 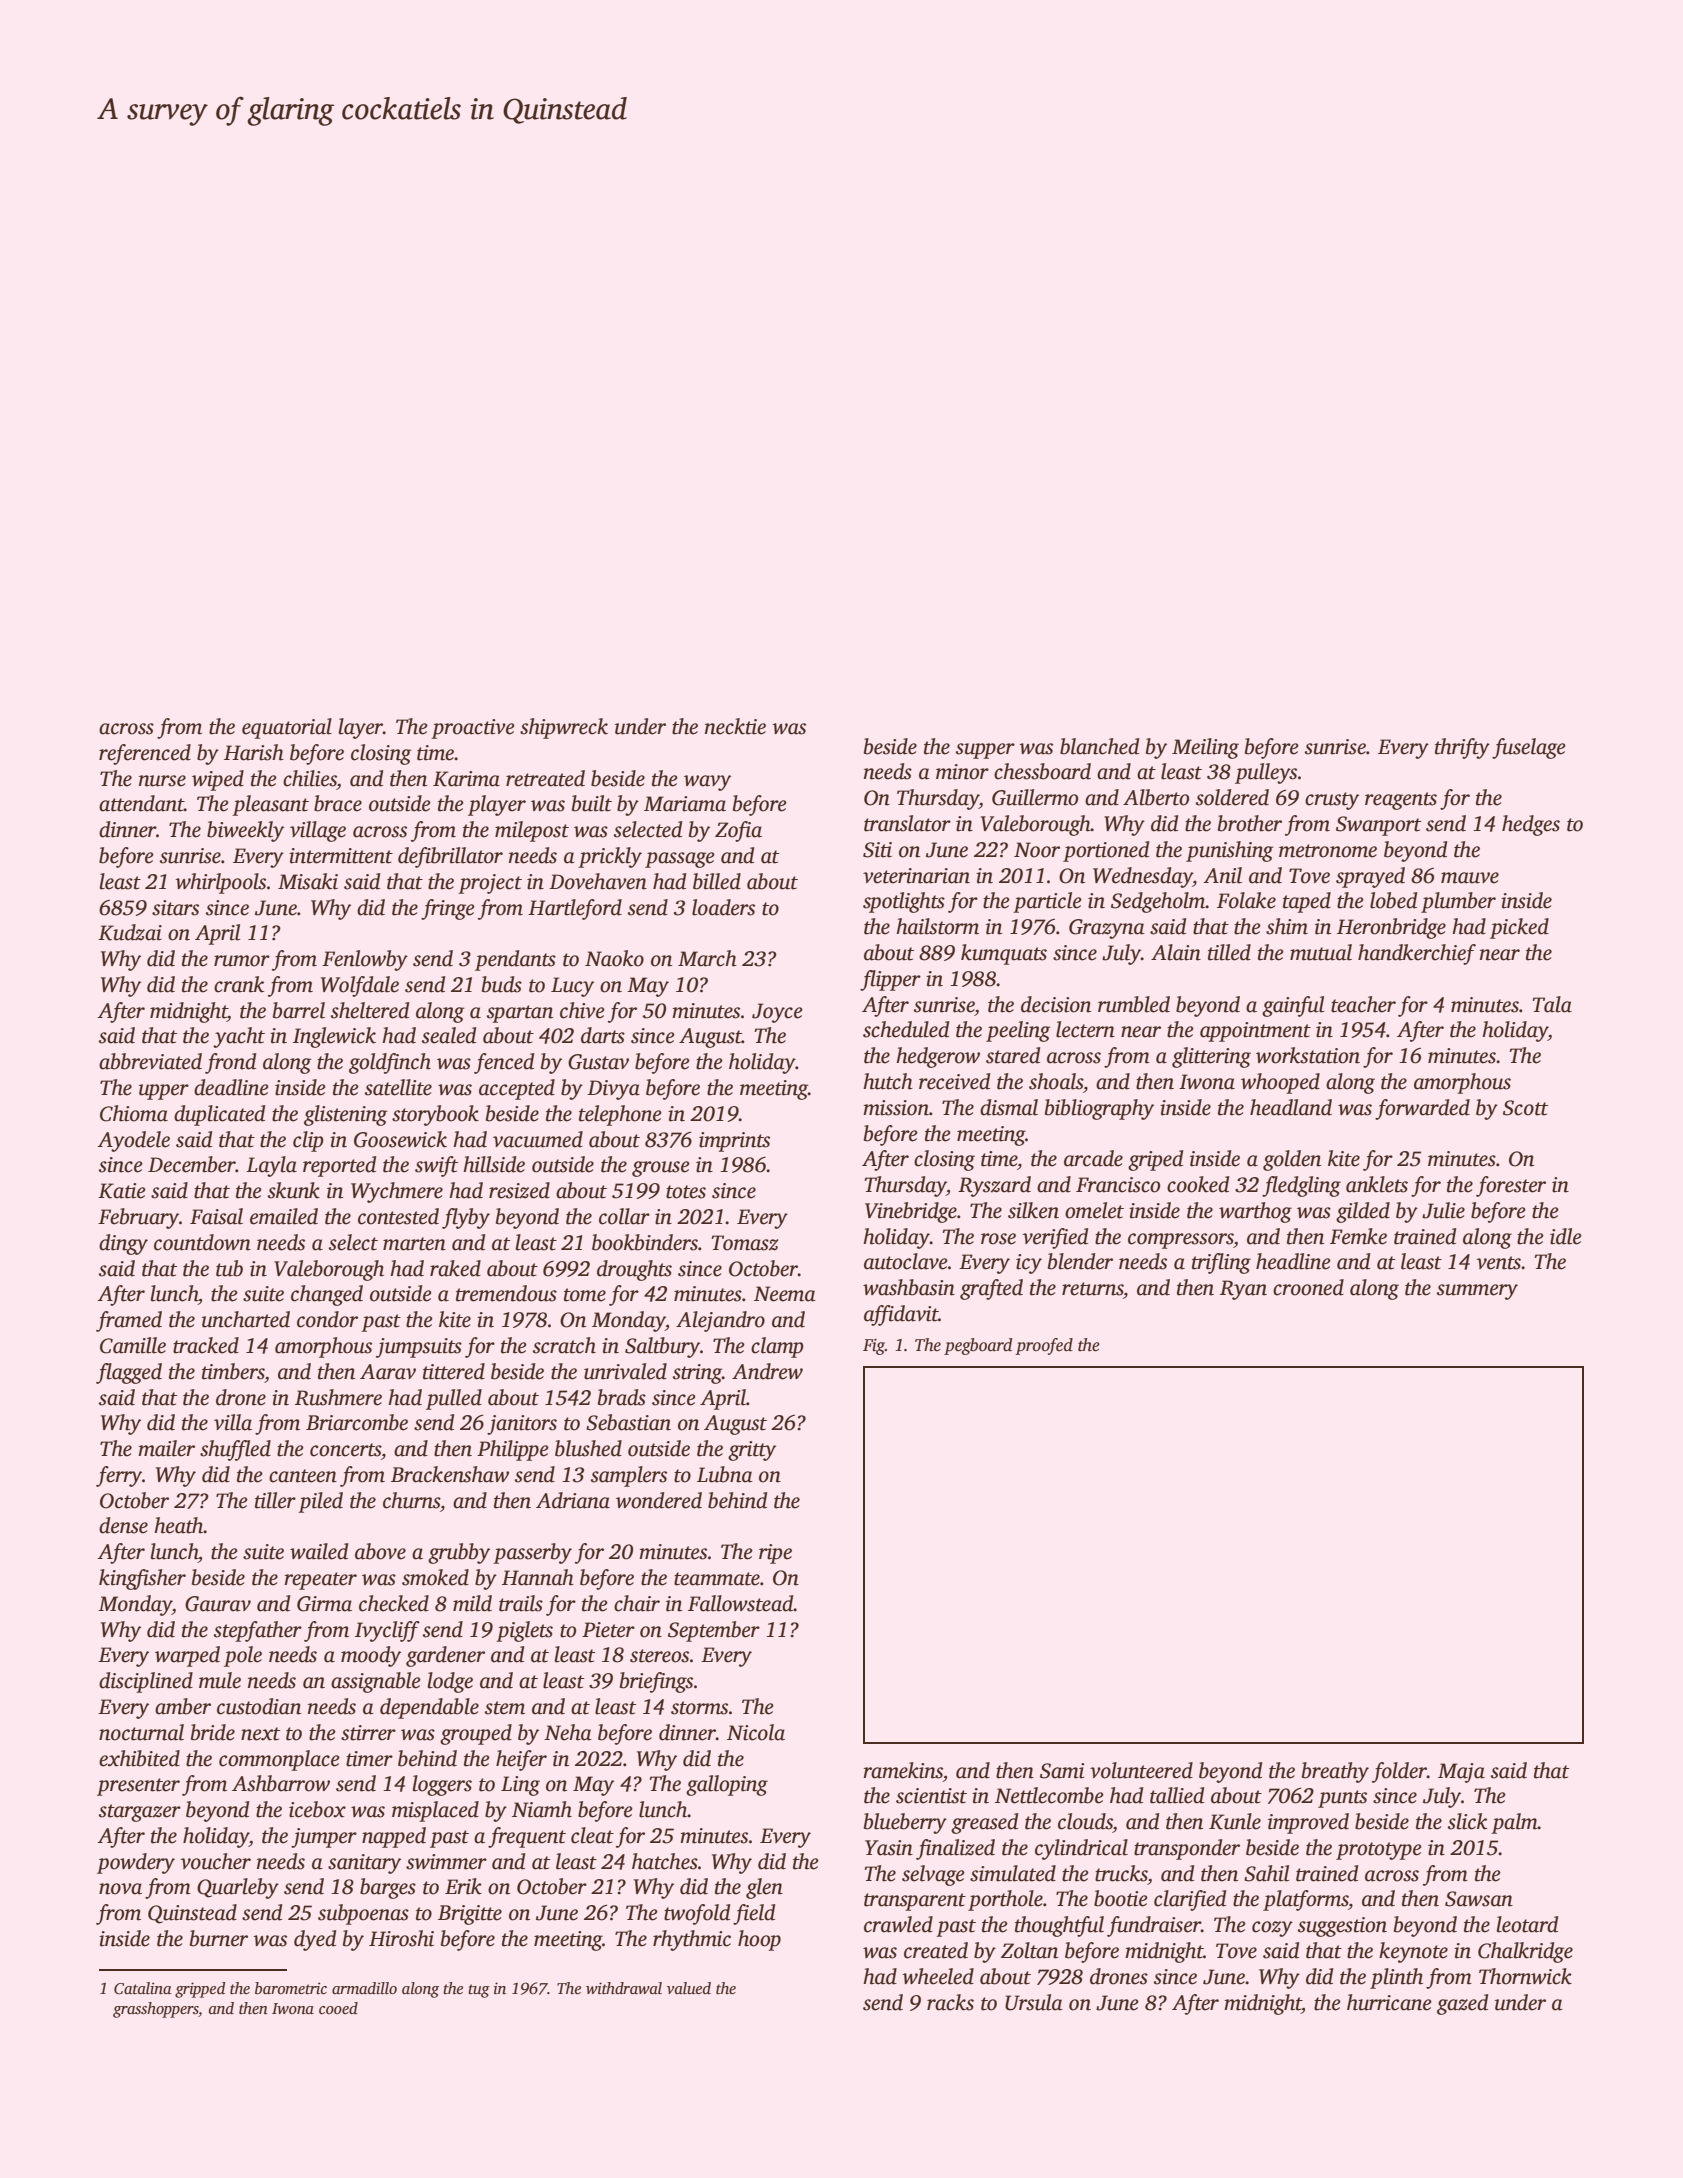 I want to click on Ashbarrow, so click(x=281, y=1783).
